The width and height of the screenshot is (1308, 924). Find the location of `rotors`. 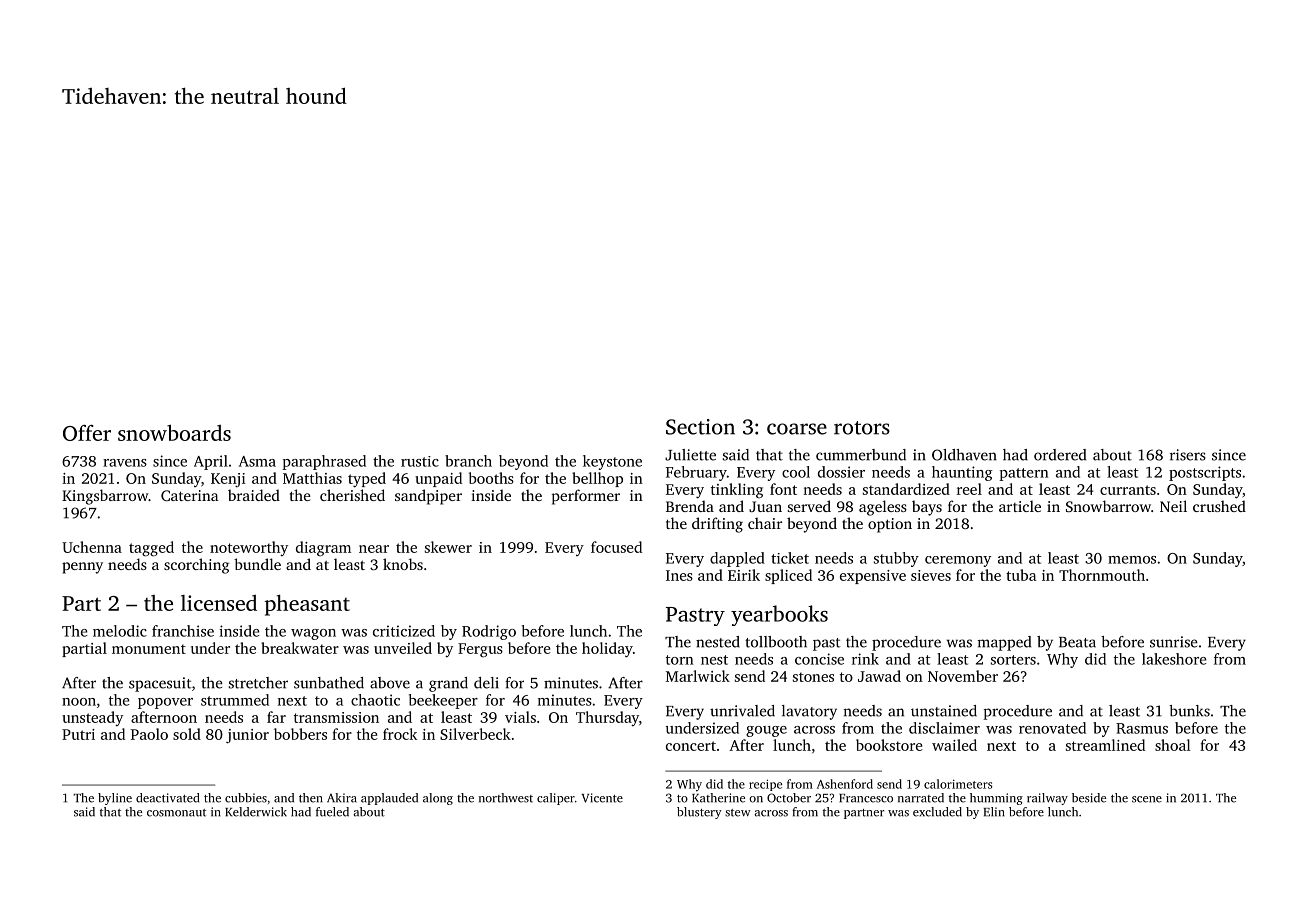

rotors is located at coordinates (862, 428).
